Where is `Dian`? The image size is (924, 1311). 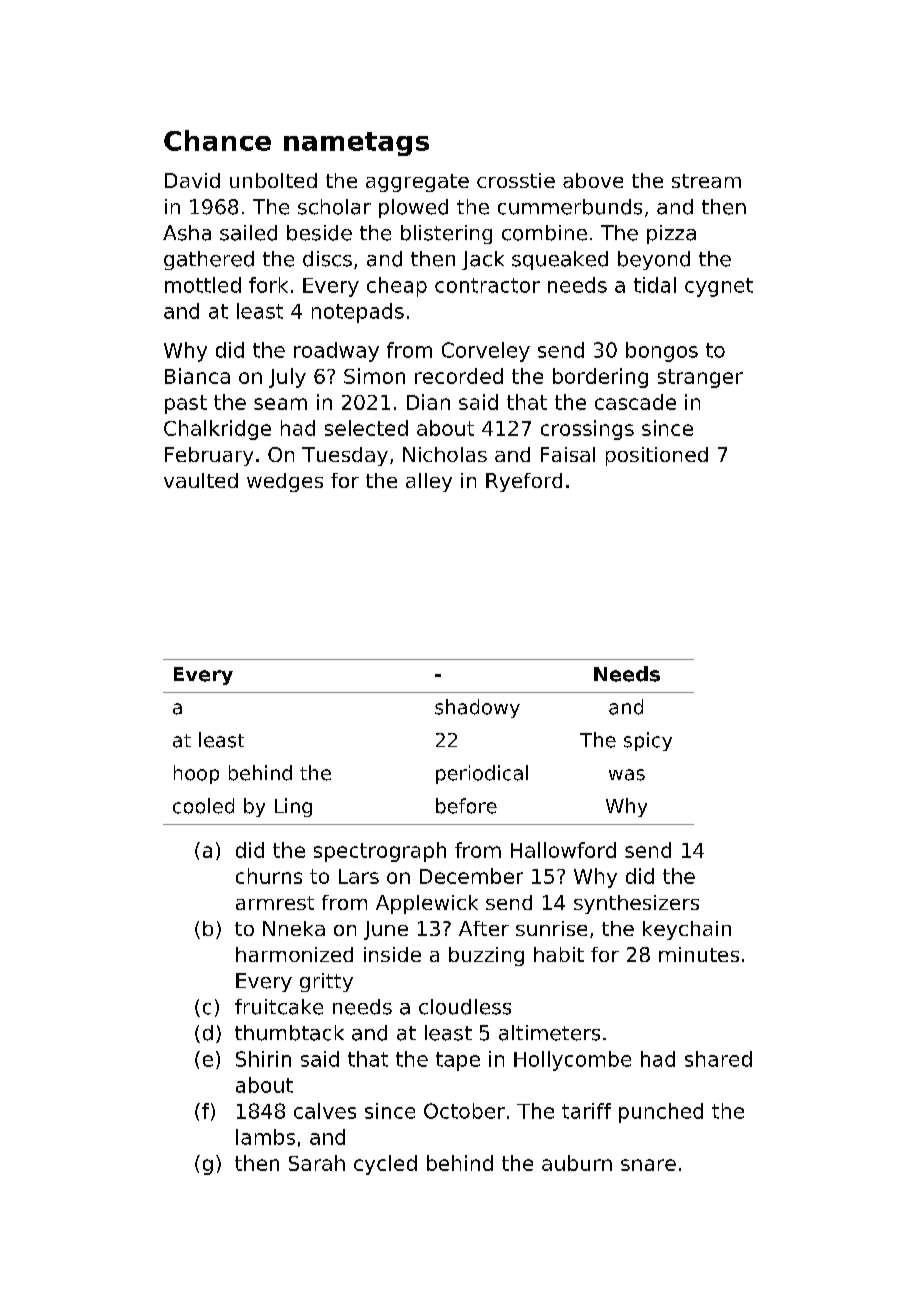 Dian is located at coordinates (428, 402).
